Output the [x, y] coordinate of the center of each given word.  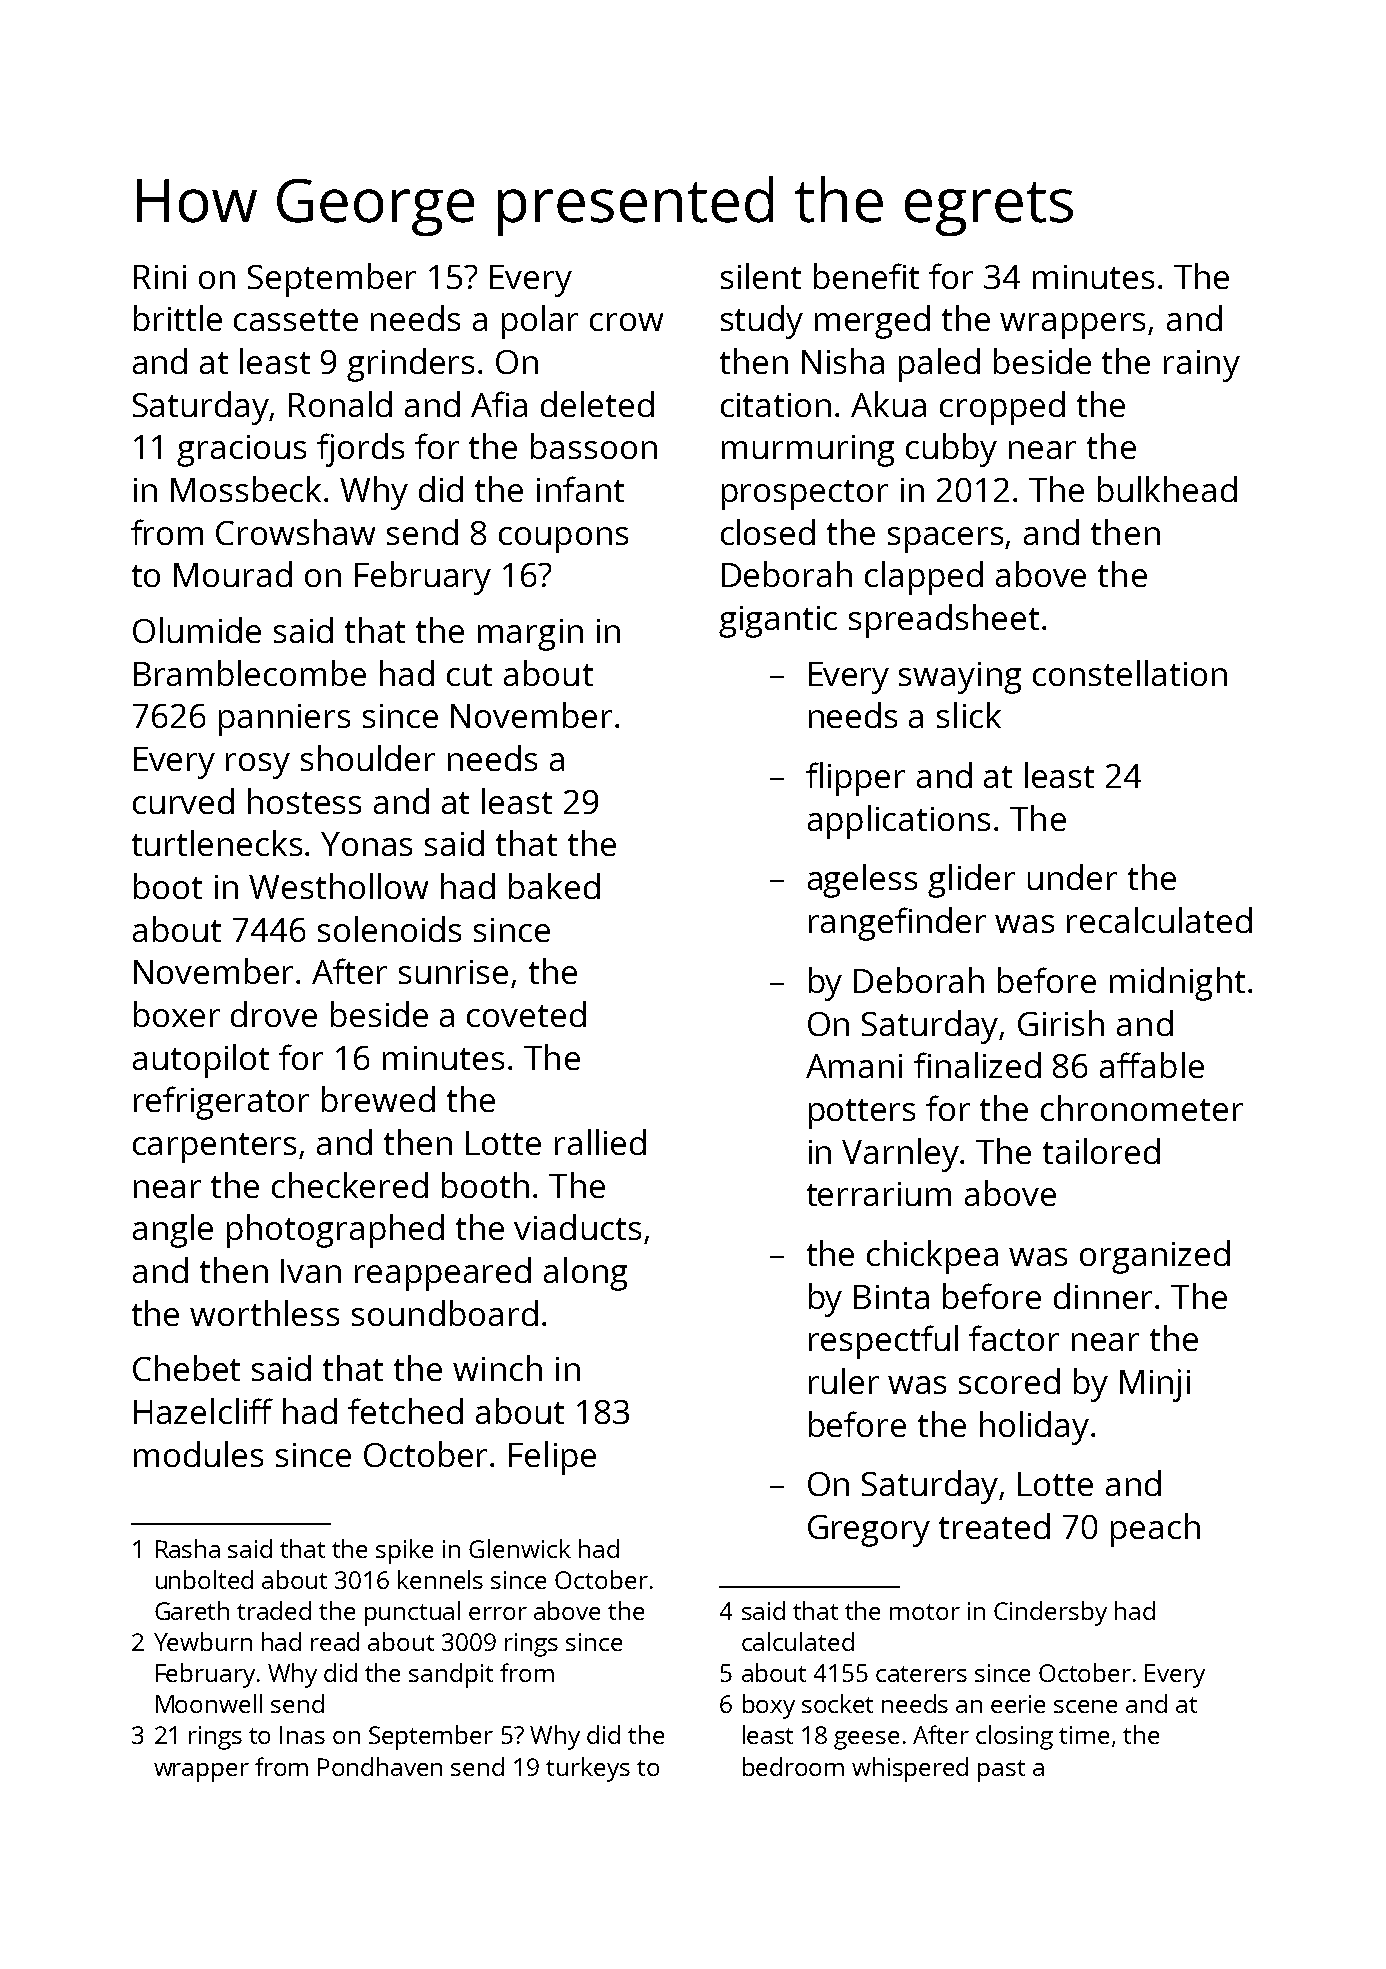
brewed [378, 1099]
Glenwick [520, 1548]
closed [768, 532]
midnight [1177, 984]
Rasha [188, 1548]
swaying [960, 678]
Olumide [197, 630]
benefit [866, 276]
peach [1155, 1530]
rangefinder [897, 924]
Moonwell [209, 1703]
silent [761, 276]
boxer [177, 1014]
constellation [1130, 673]
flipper [855, 779]
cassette [296, 320]
